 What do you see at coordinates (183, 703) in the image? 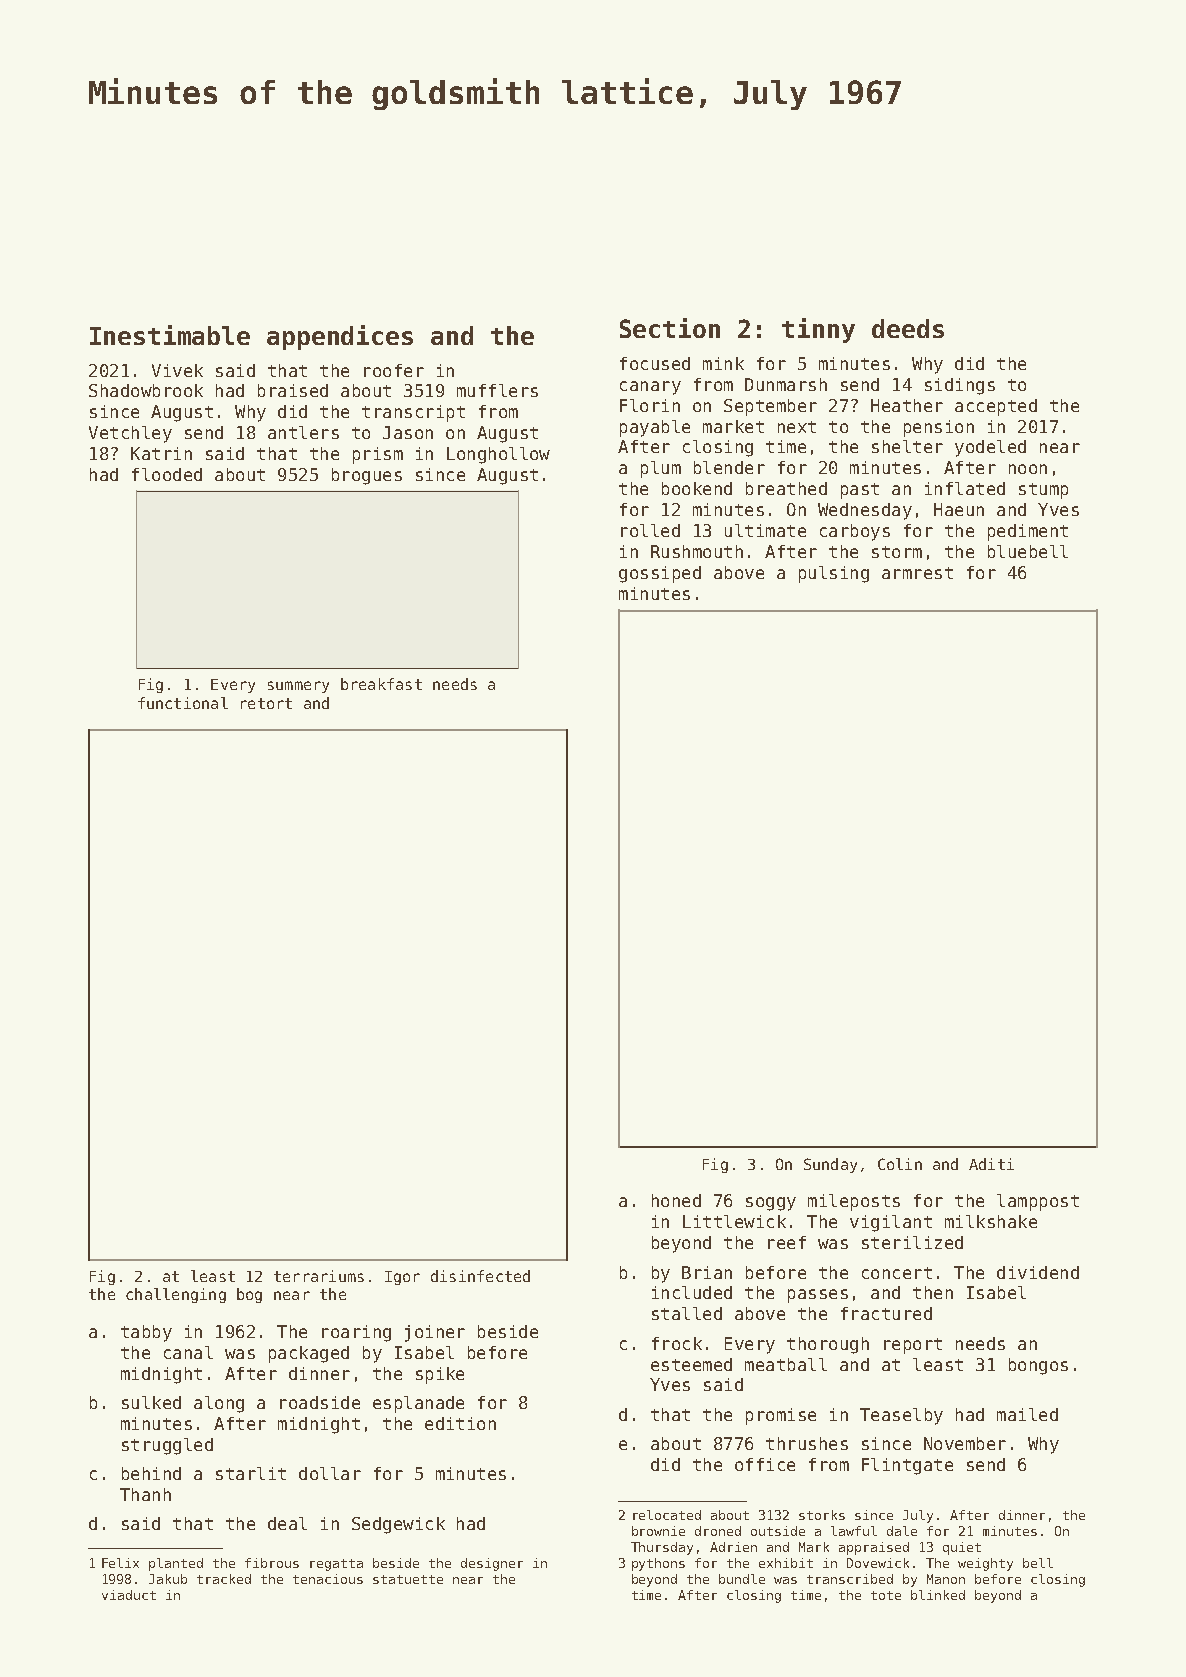
I see `functional` at bounding box center [183, 703].
